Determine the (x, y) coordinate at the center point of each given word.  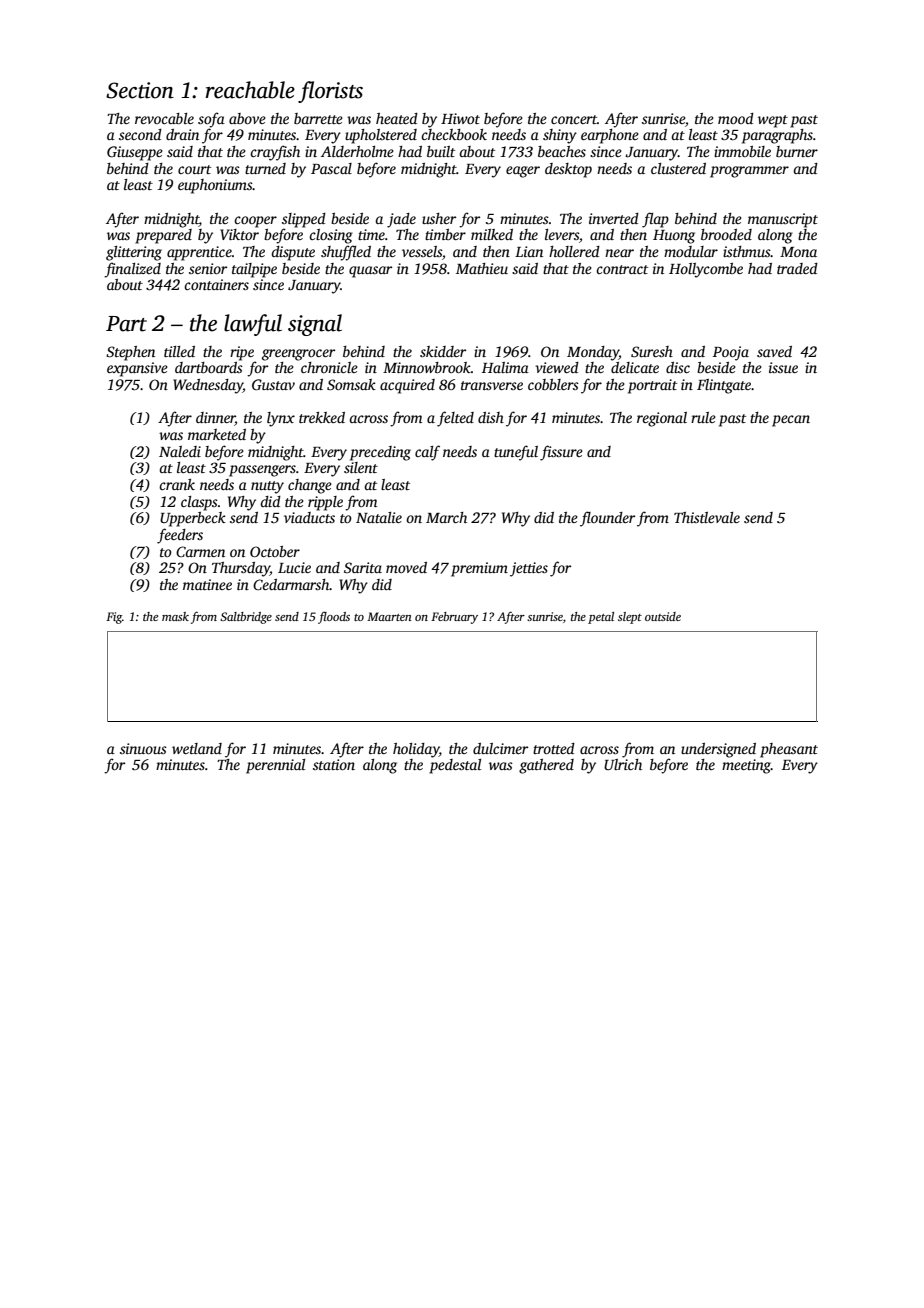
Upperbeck (193, 519)
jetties (529, 569)
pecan (791, 421)
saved (774, 351)
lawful (253, 325)
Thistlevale (707, 517)
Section (140, 90)
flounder (607, 519)
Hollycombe (706, 270)
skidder (443, 351)
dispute (293, 253)
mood (736, 118)
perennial (275, 766)
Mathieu (482, 268)
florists (330, 92)
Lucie (294, 567)
